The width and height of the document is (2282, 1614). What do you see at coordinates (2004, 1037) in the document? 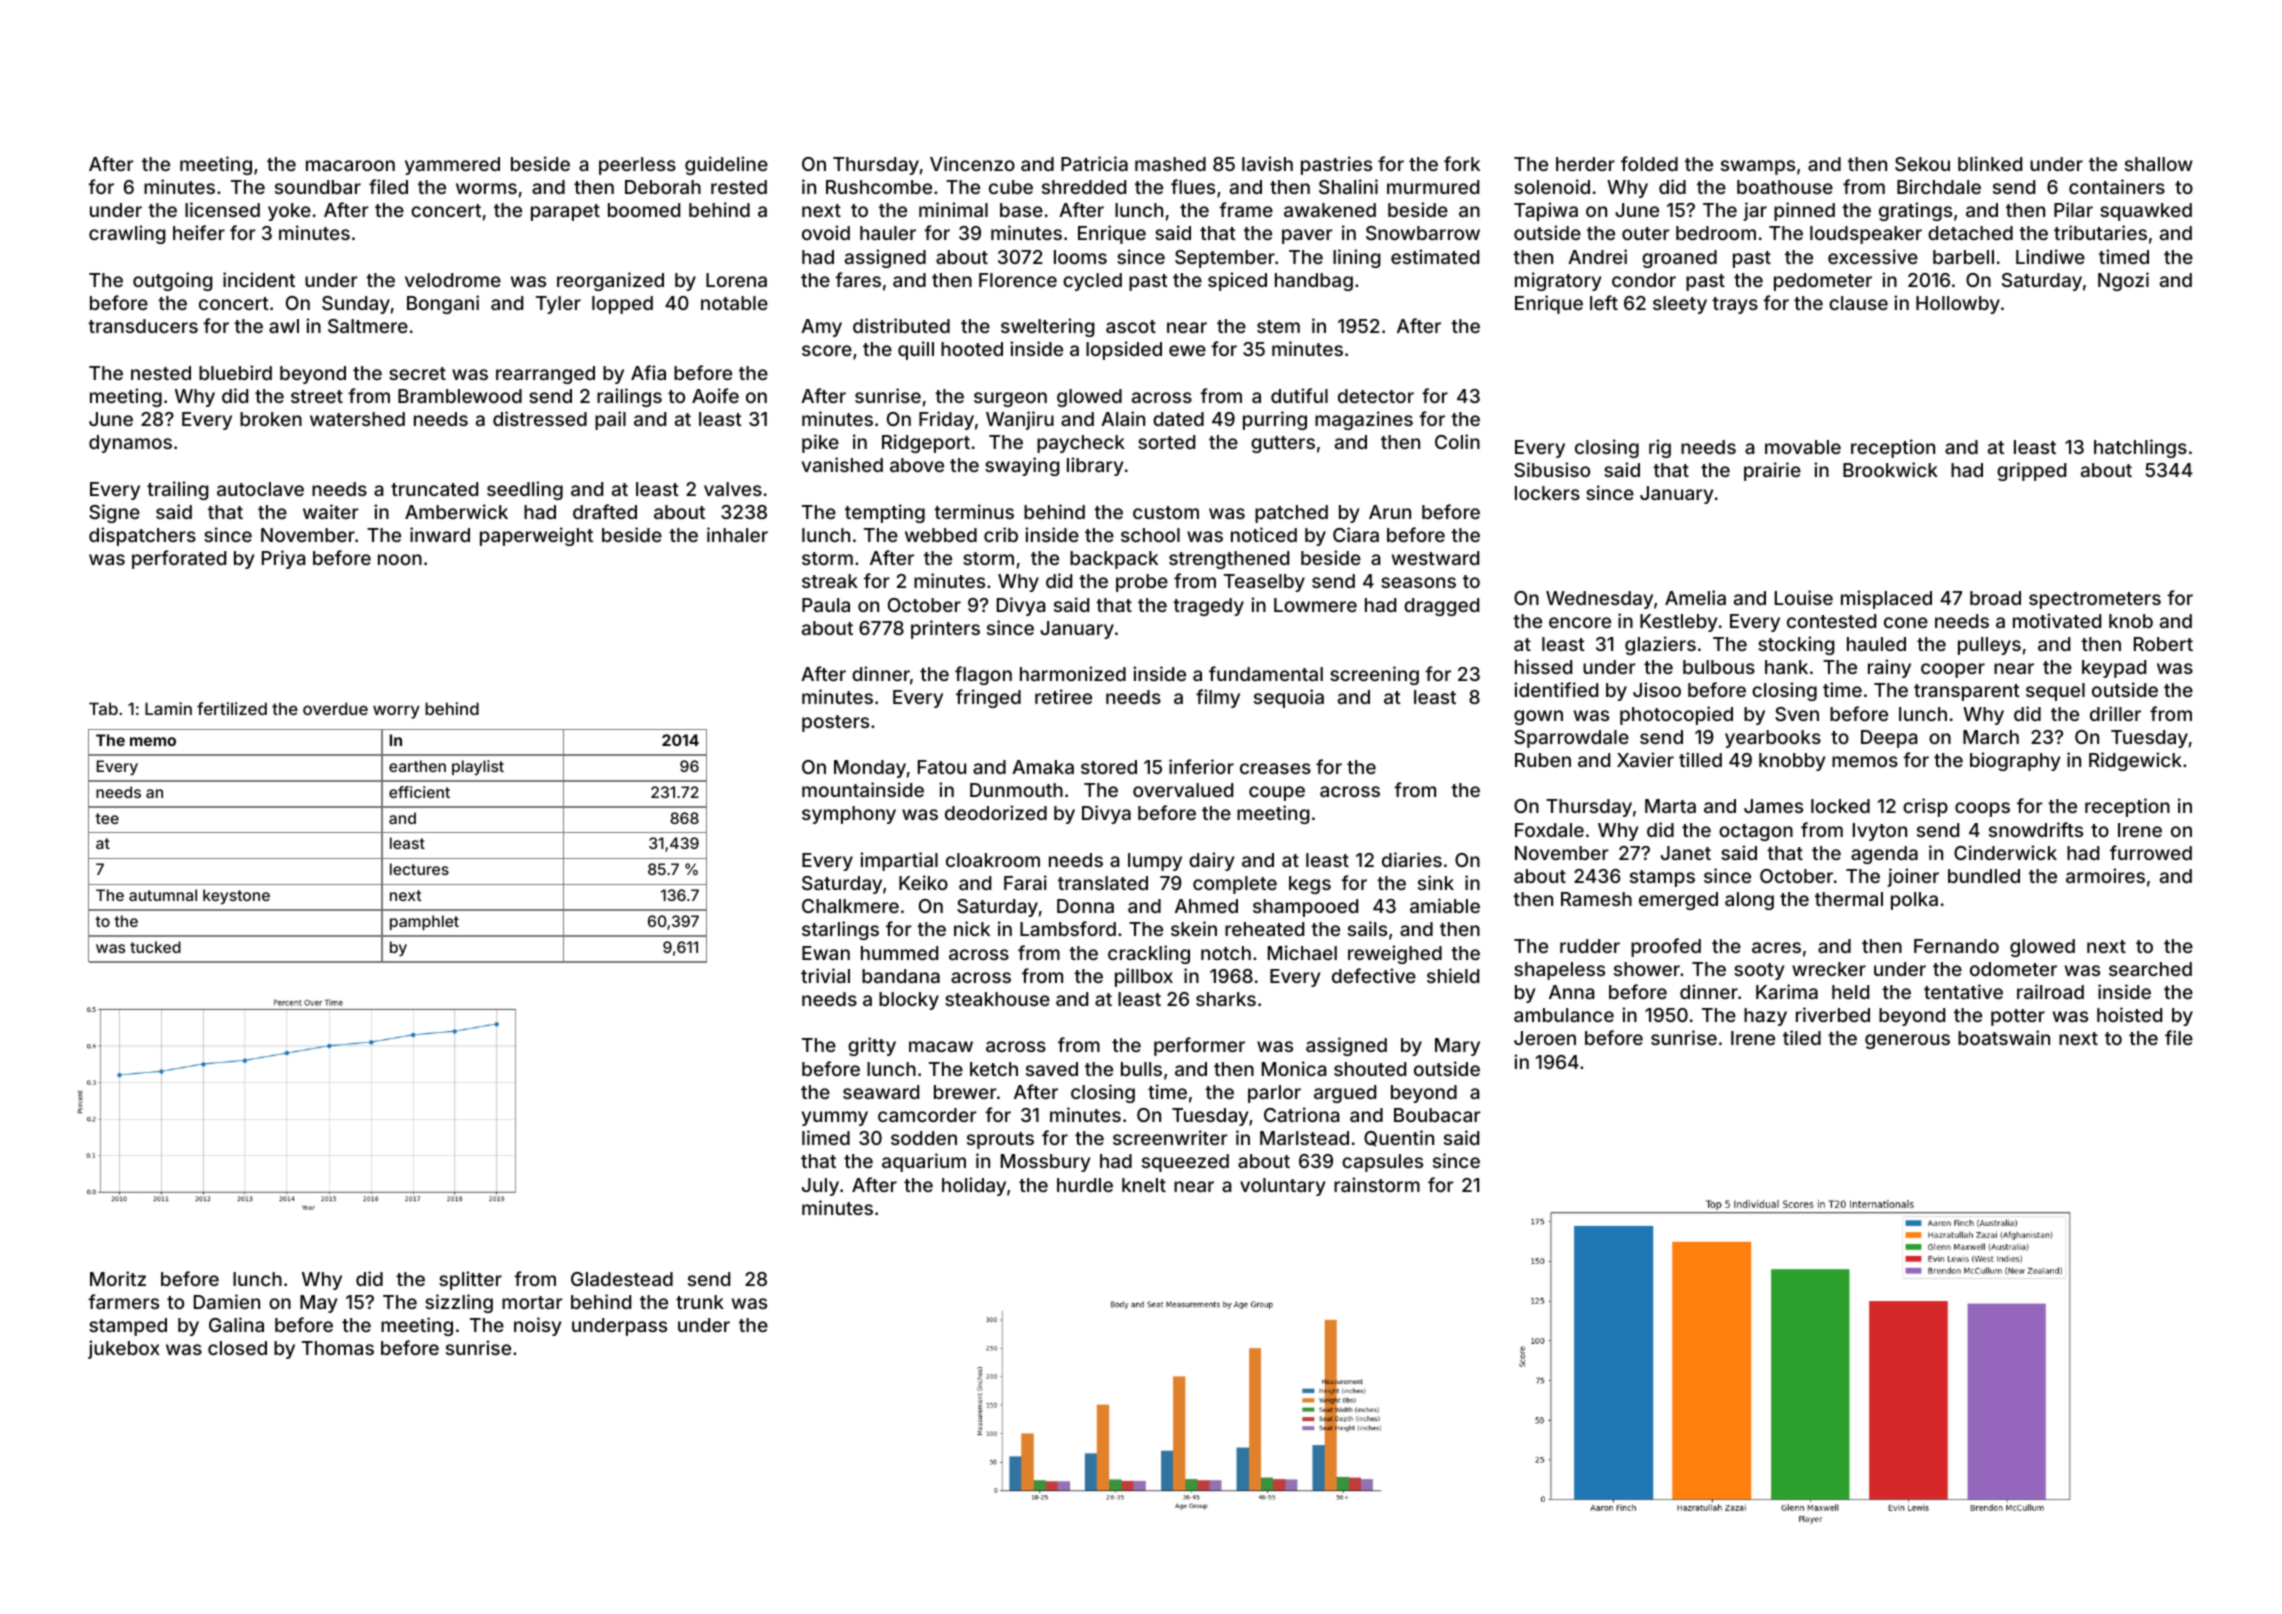
I see `boatswain` at bounding box center [2004, 1037].
